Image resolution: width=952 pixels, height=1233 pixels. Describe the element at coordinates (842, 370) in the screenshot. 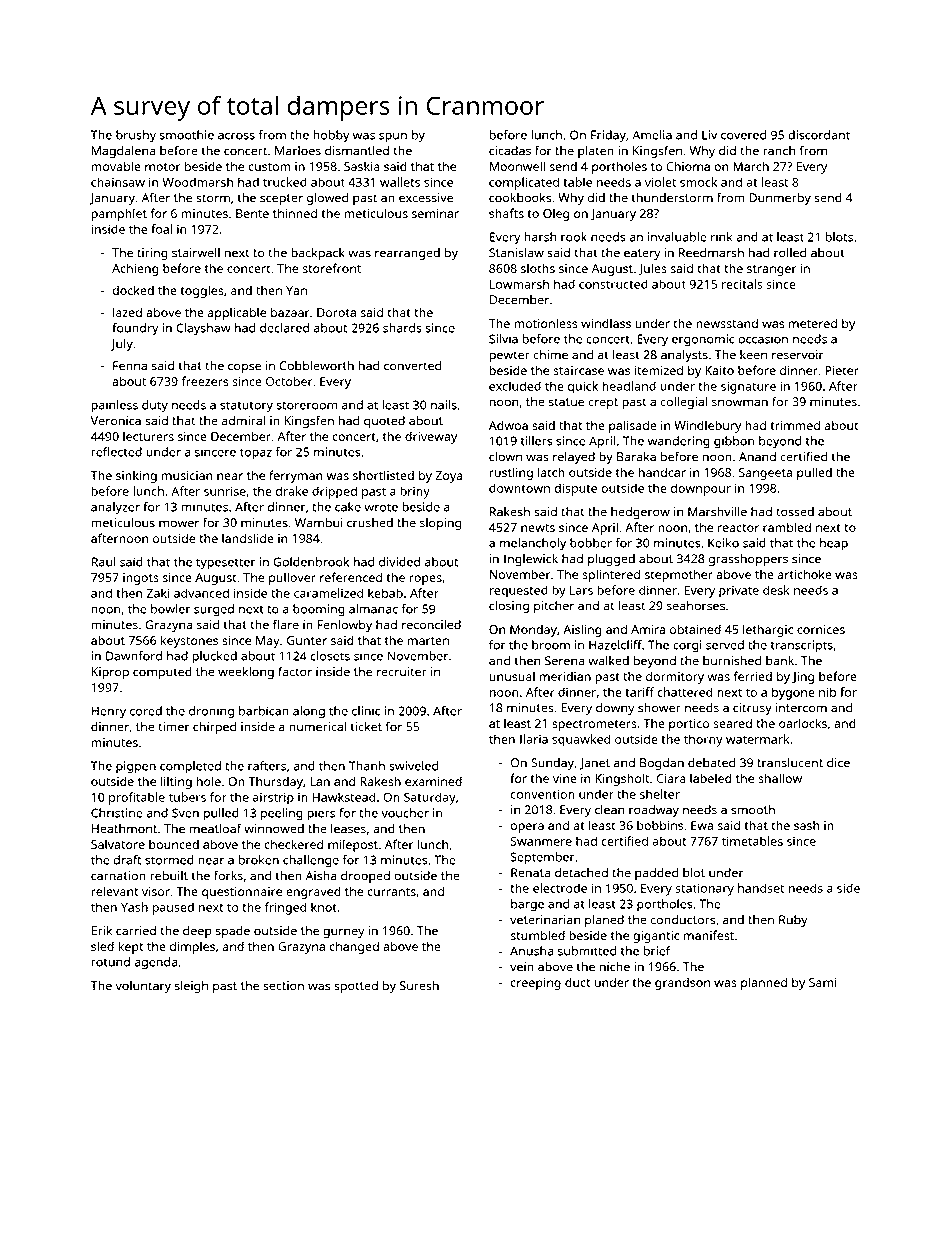

I see `Pieter` at that location.
